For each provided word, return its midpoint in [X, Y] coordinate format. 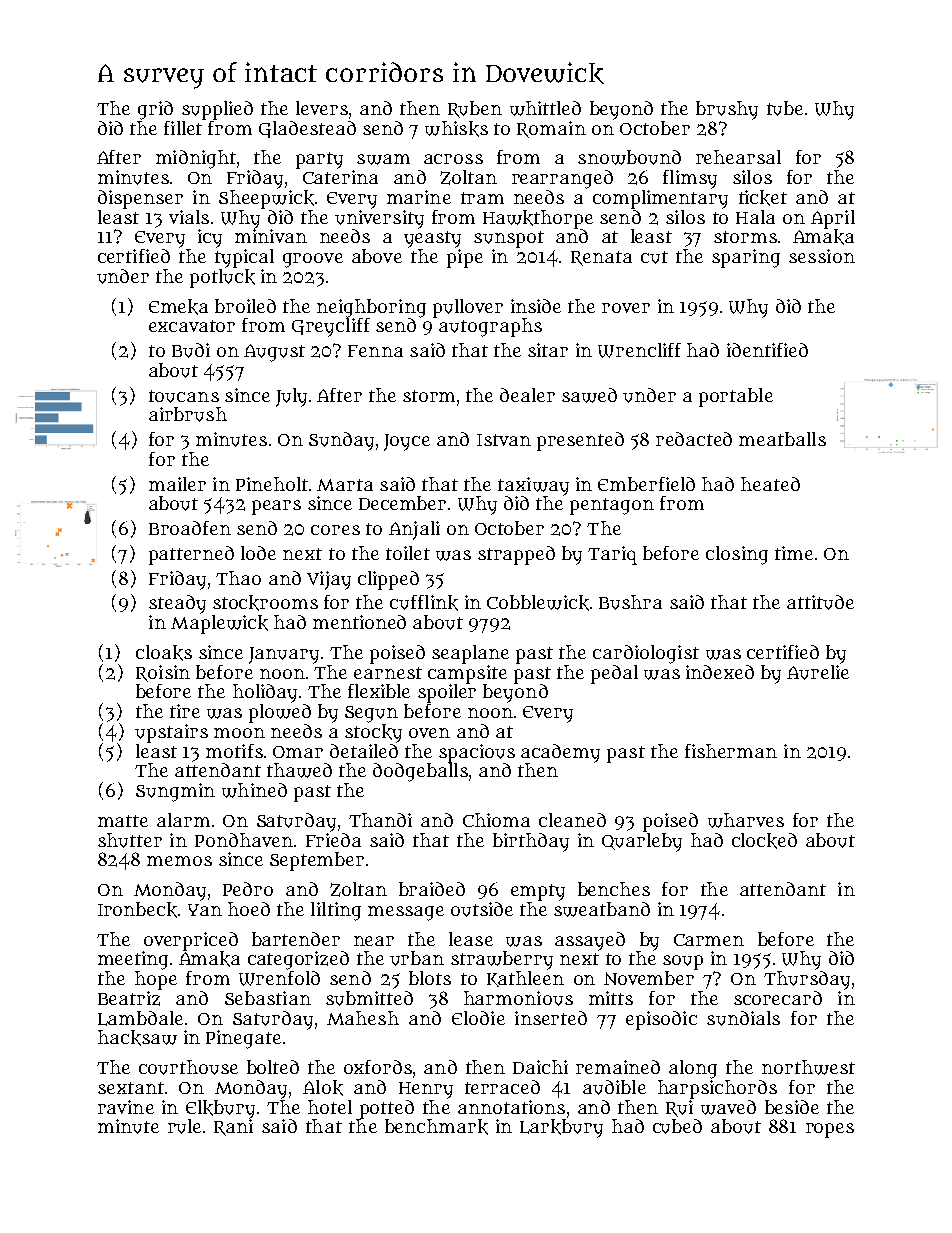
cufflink [424, 603]
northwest [808, 1067]
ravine [126, 1107]
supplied [217, 110]
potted [387, 1109]
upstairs [171, 733]
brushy [727, 110]
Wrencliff [639, 350]
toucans [184, 396]
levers [322, 108]
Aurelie [818, 672]
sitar [548, 350]
